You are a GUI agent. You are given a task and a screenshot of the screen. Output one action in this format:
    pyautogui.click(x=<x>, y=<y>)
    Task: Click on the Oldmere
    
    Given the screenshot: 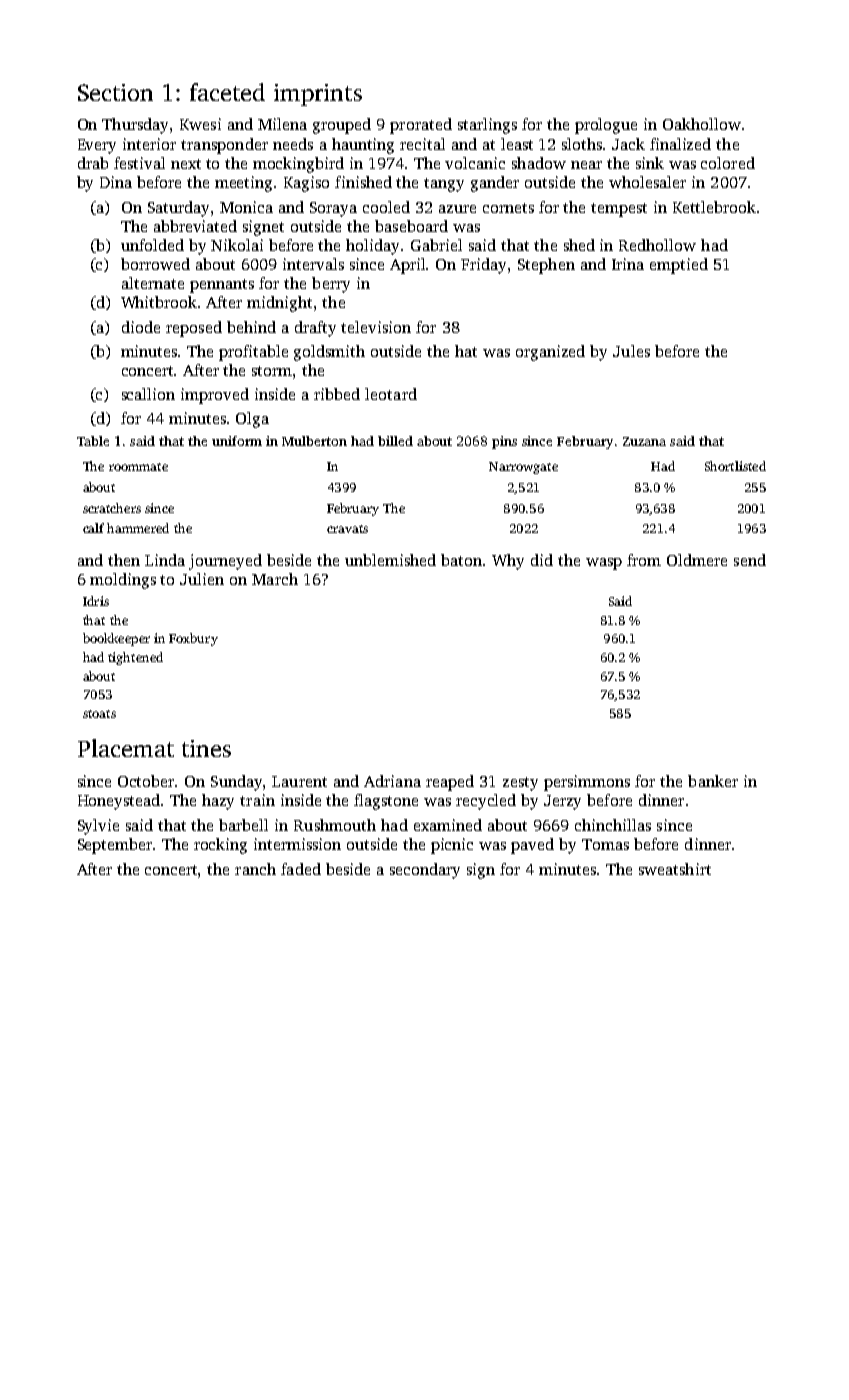 What is the action you would take?
    pyautogui.click(x=697, y=560)
